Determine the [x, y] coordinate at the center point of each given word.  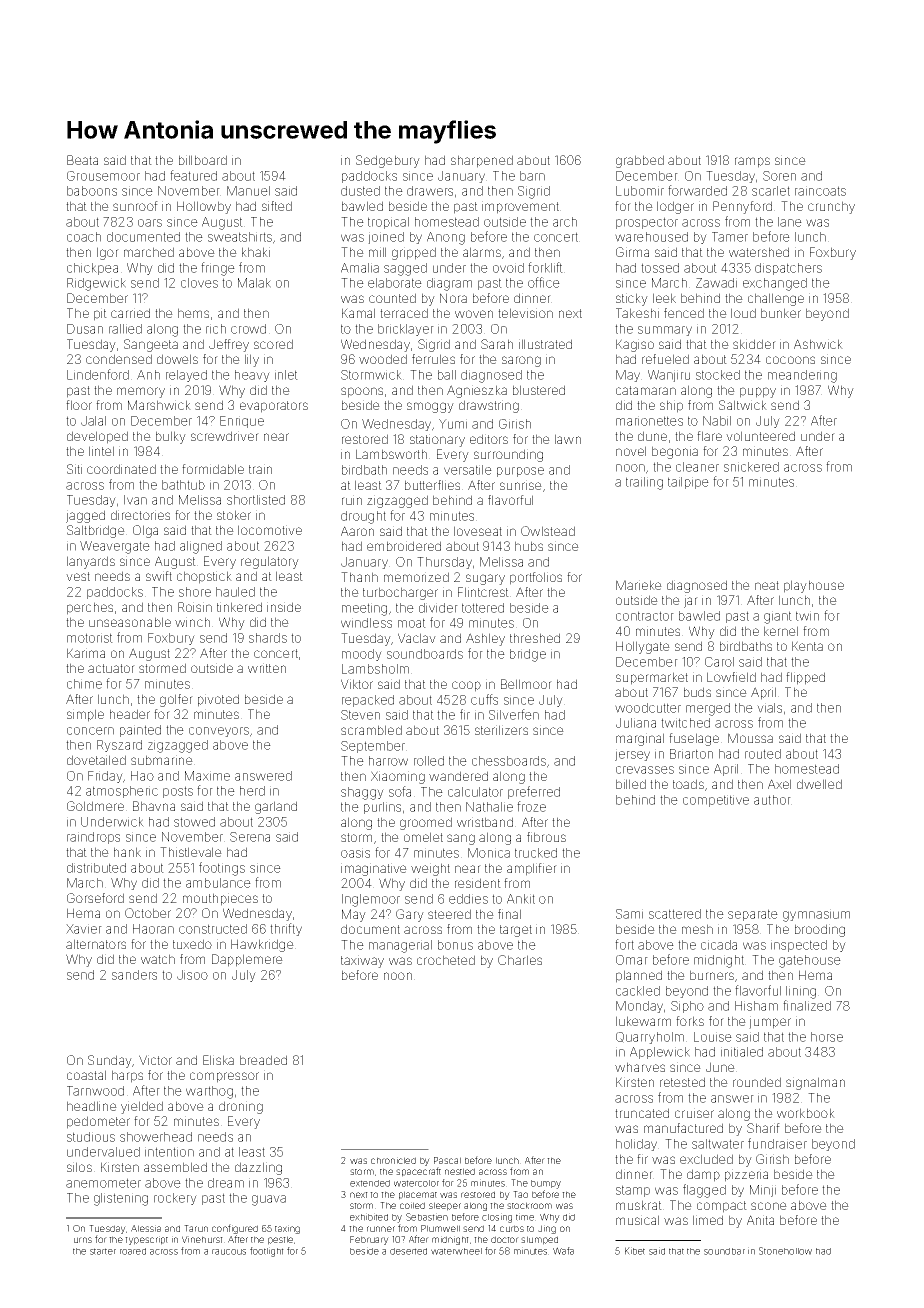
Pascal [447, 1160]
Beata [82, 160]
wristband [485, 822]
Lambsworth [391, 454]
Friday [105, 777]
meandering [802, 376]
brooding [820, 930]
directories [140, 515]
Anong [446, 238]
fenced [684, 313]
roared [133, 1251]
